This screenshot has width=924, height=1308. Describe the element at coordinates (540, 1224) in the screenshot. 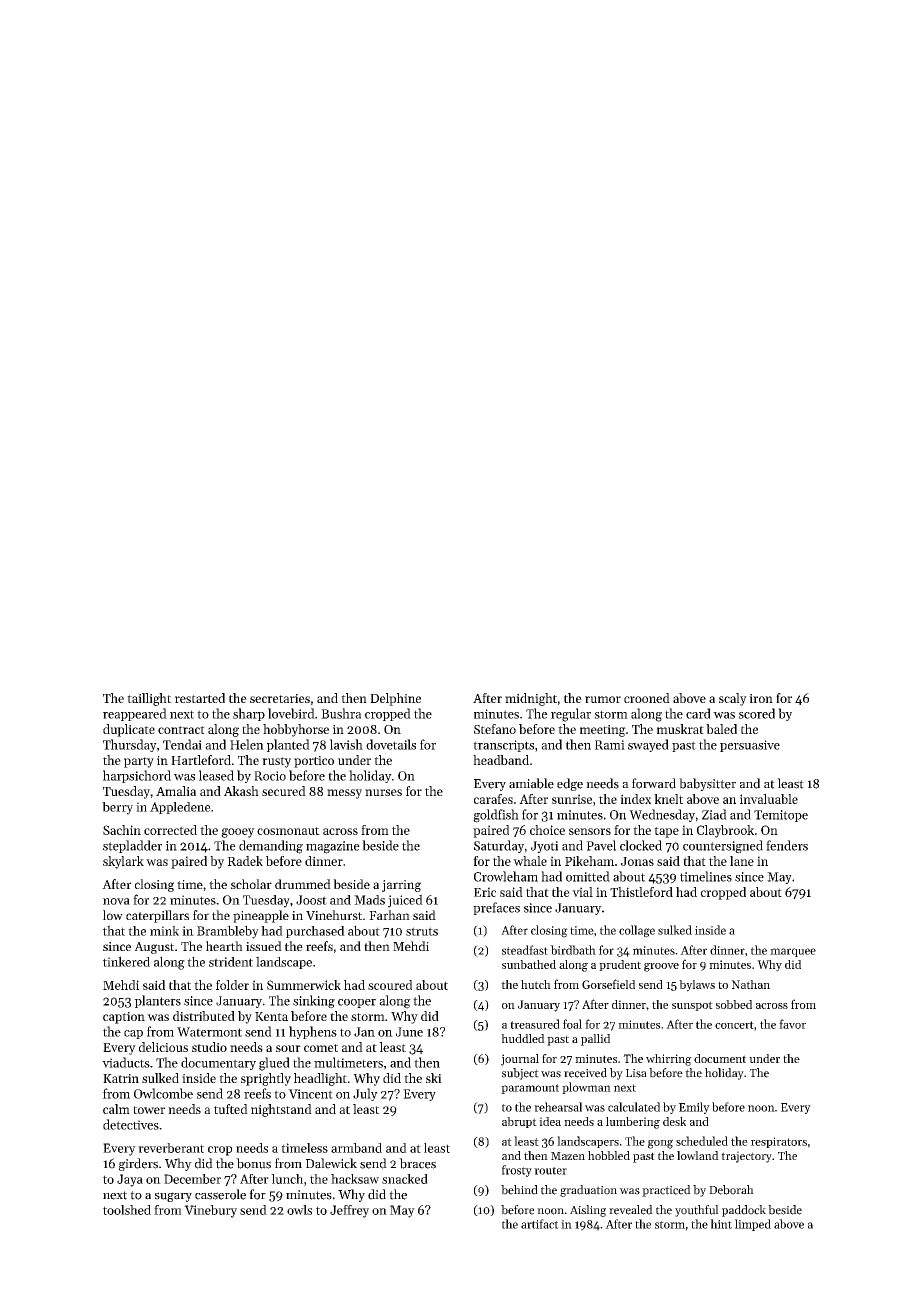

I see `artifact` at that location.
